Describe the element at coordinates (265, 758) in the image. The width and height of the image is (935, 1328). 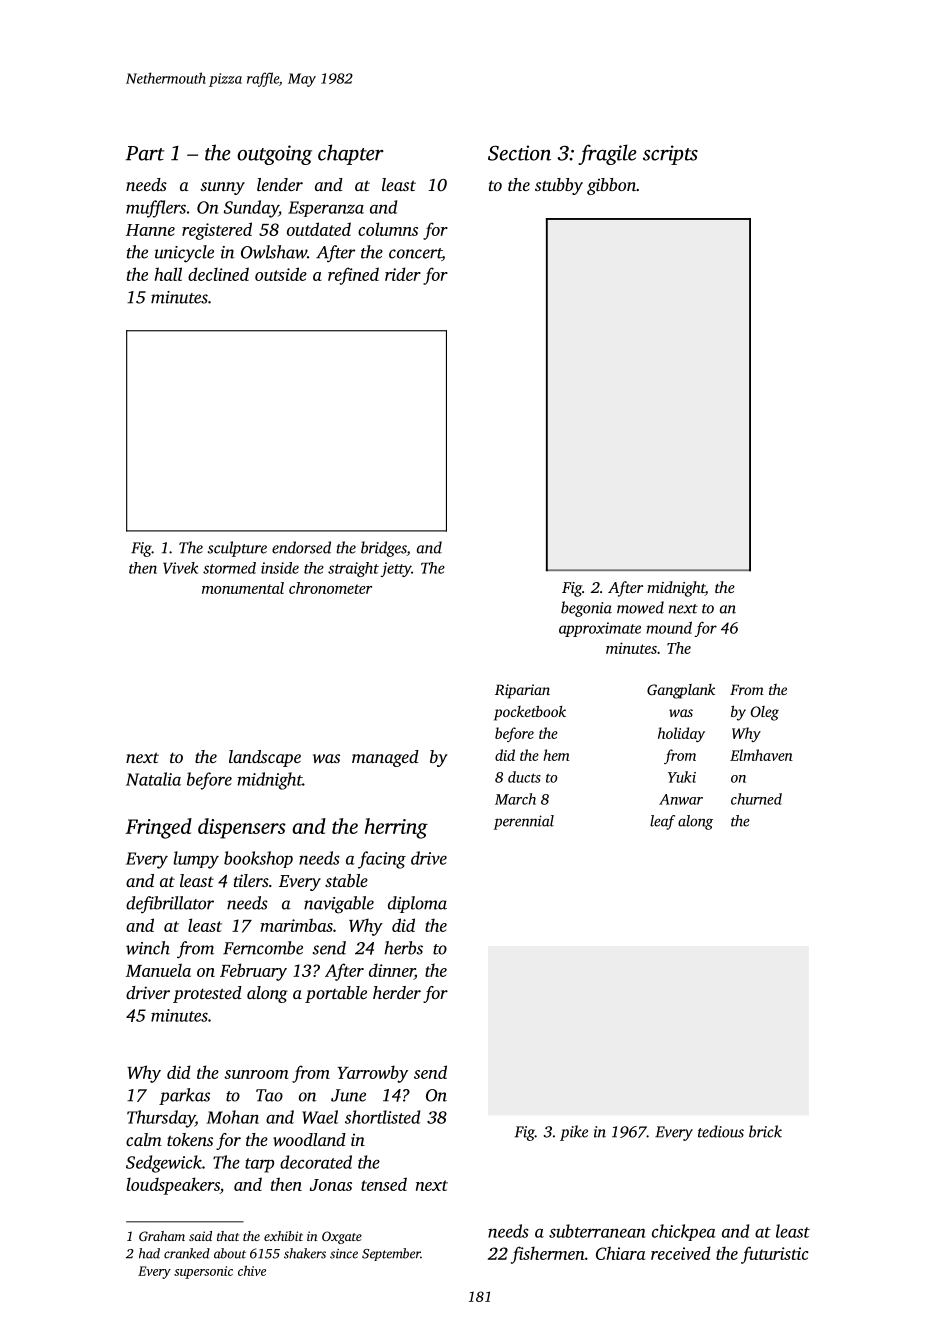
I see `landscape` at that location.
